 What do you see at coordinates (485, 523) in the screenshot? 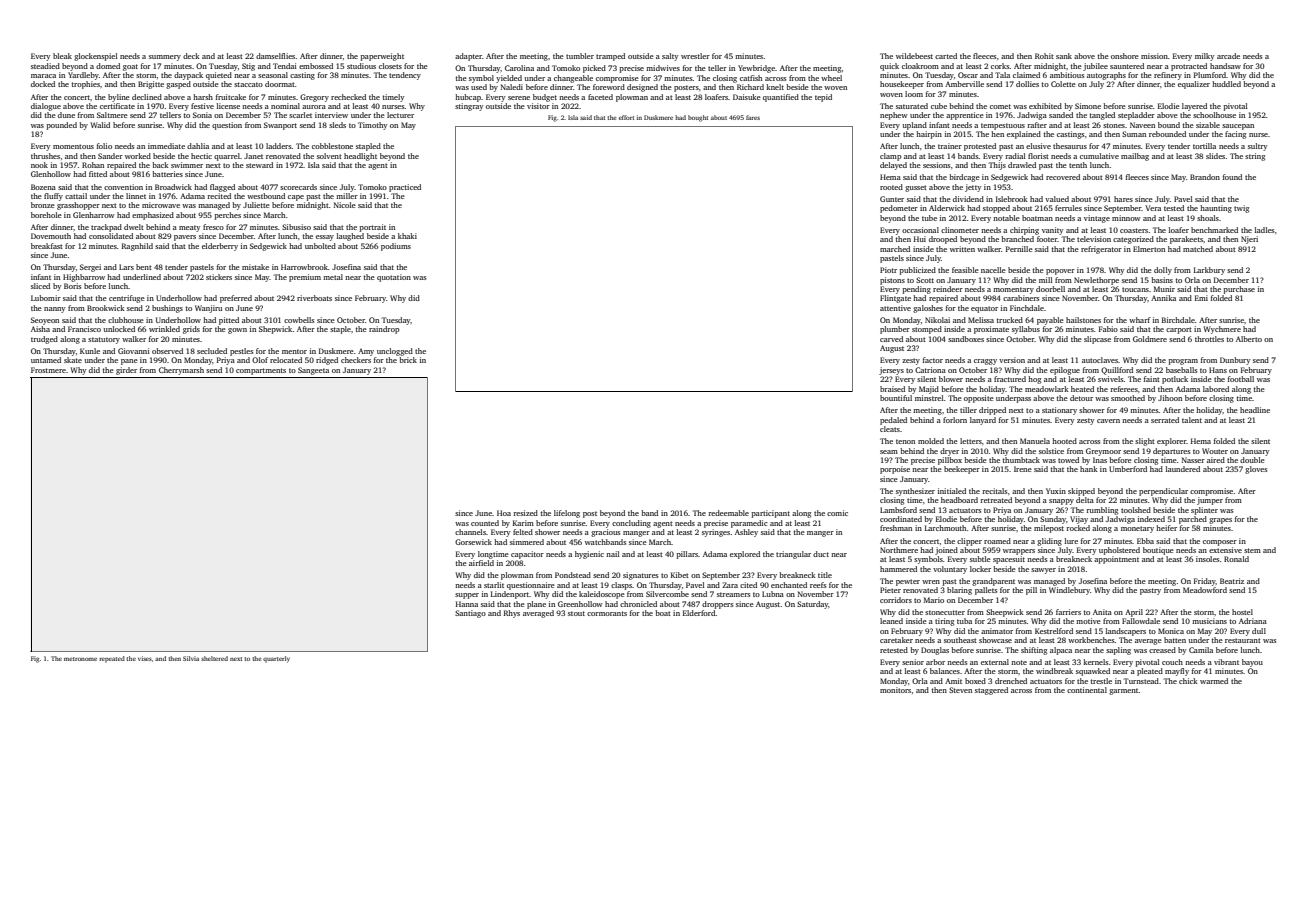
I see `counted` at bounding box center [485, 523].
